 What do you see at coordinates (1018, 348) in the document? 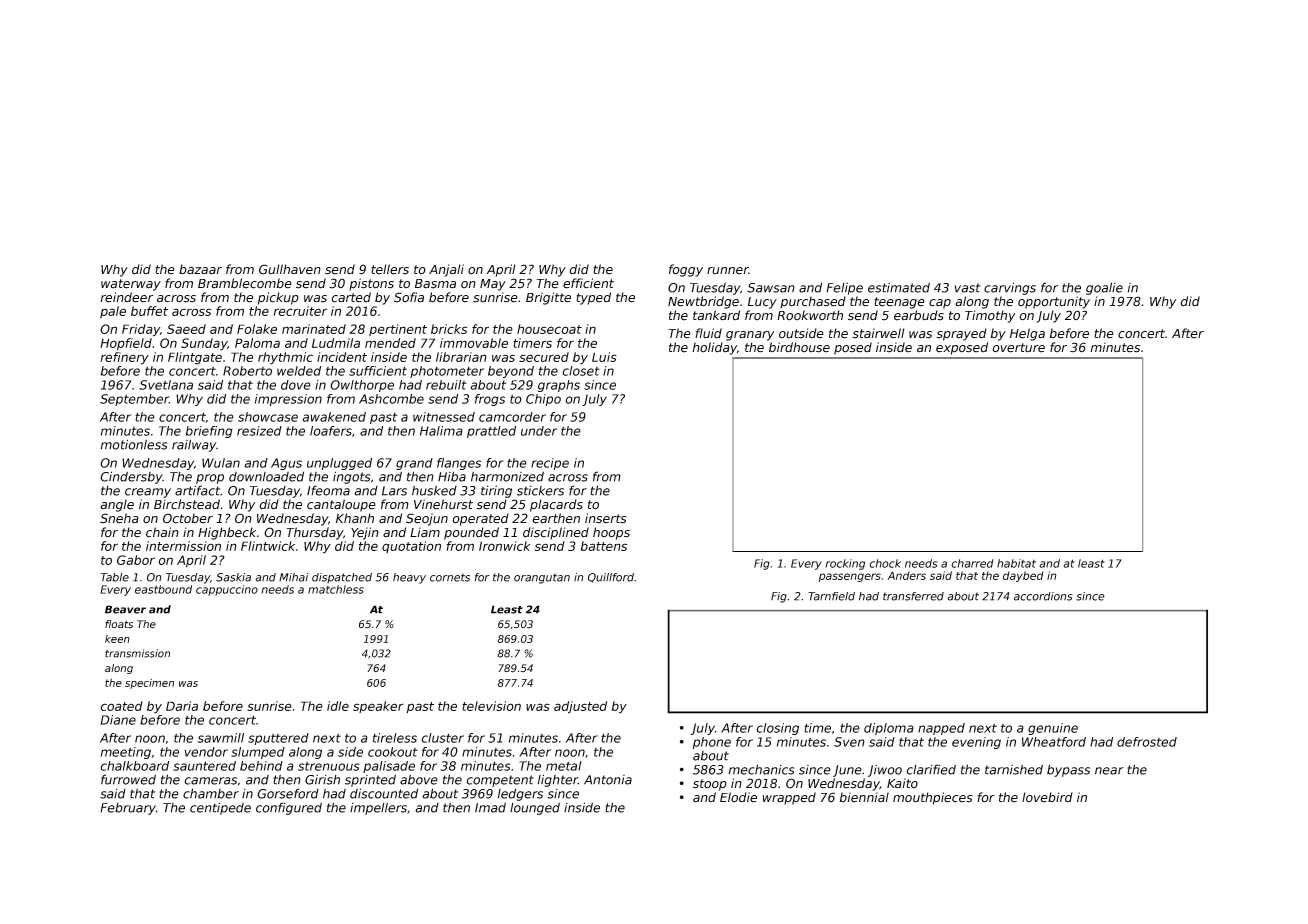
I see `overture` at bounding box center [1018, 348].
